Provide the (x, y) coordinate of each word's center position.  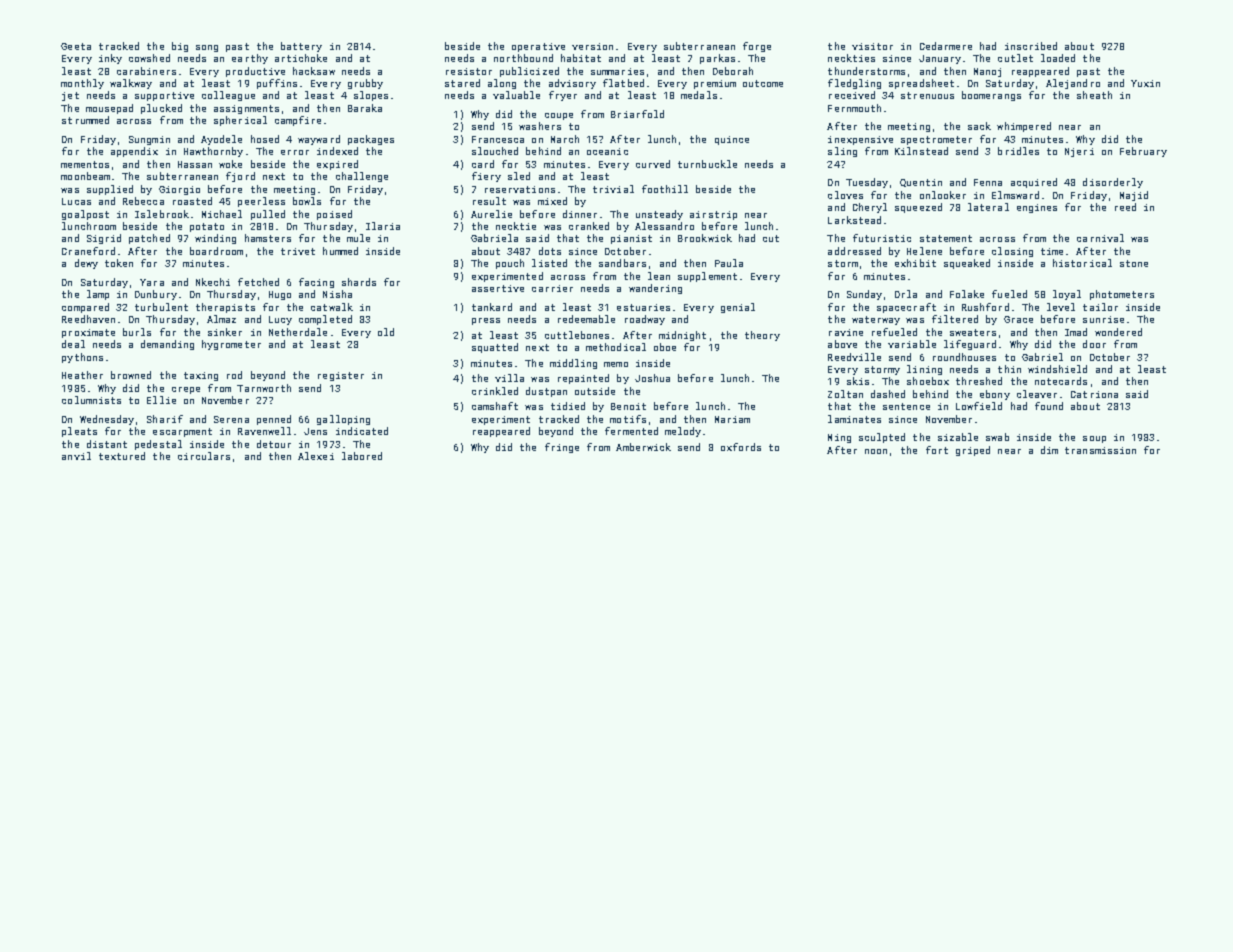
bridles (1018, 151)
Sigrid (104, 239)
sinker (225, 332)
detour (274, 444)
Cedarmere (946, 46)
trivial (613, 189)
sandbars (622, 263)
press (486, 321)
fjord (240, 177)
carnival (1100, 238)
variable (912, 344)
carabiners (146, 71)
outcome (763, 83)
